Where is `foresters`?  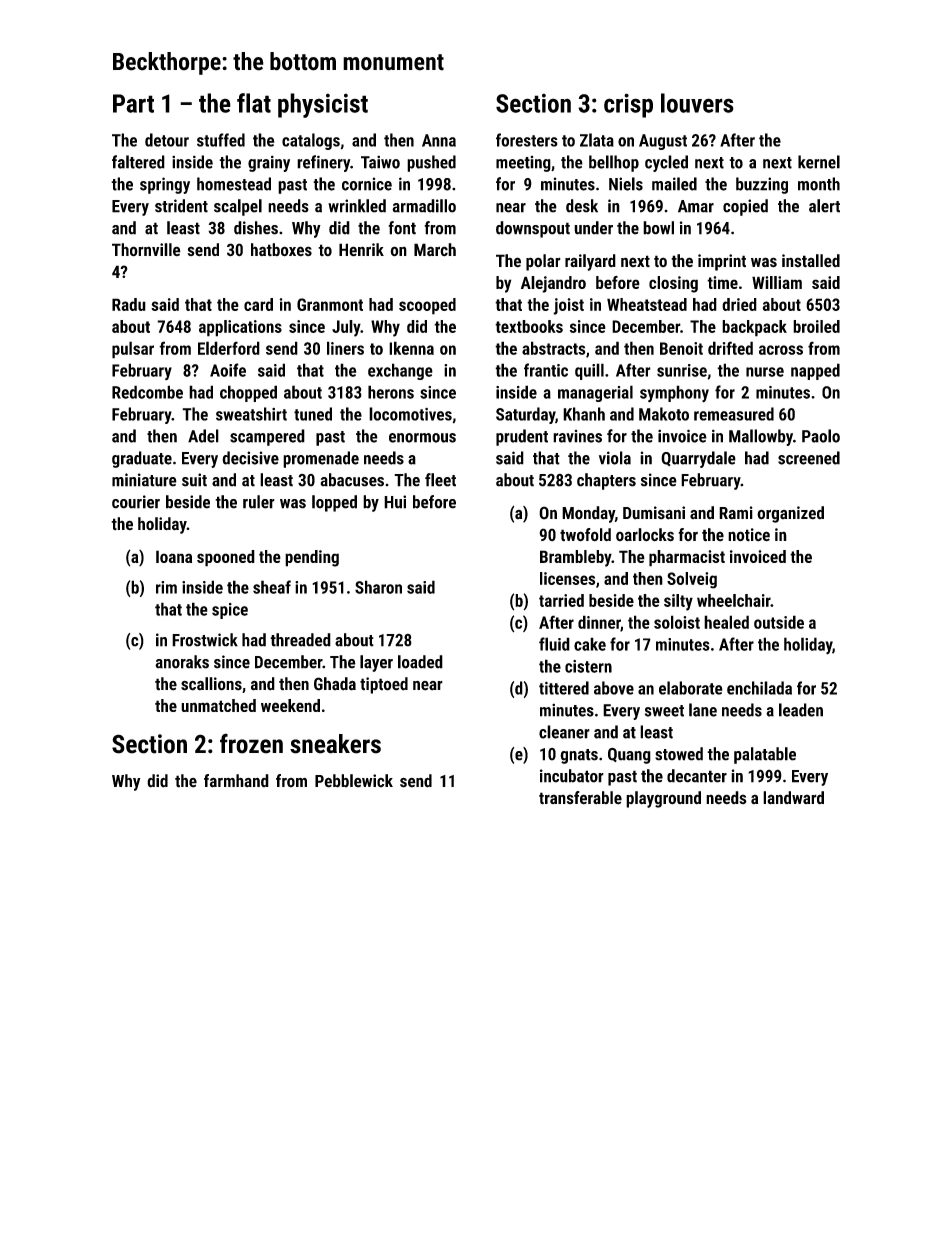
foresters is located at coordinates (527, 140).
